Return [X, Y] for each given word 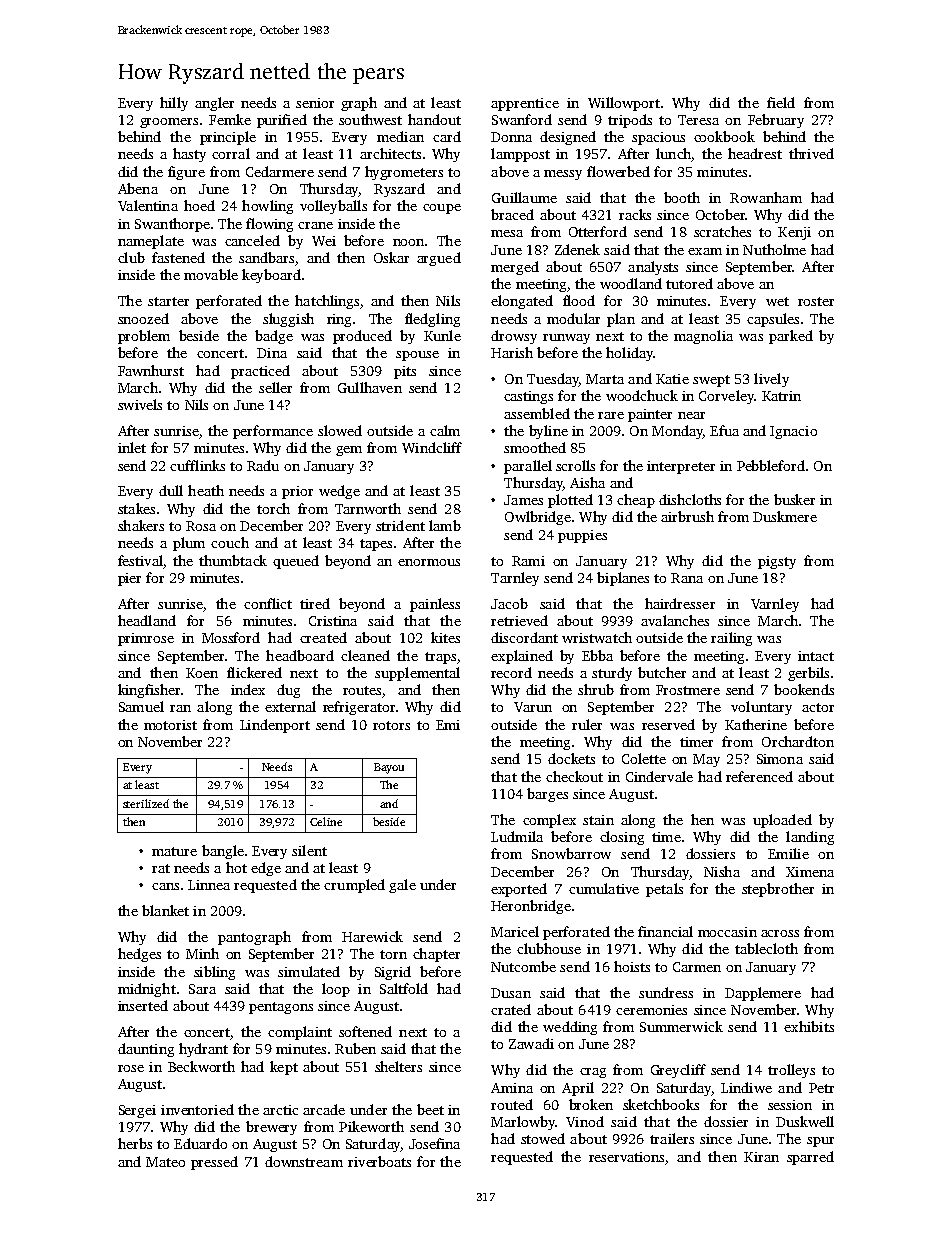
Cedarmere [280, 171]
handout [434, 119]
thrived [811, 153]
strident [400, 525]
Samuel [141, 706]
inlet [132, 447]
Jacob [509, 603]
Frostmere [688, 690]
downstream [304, 1161]
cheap [636, 501]
